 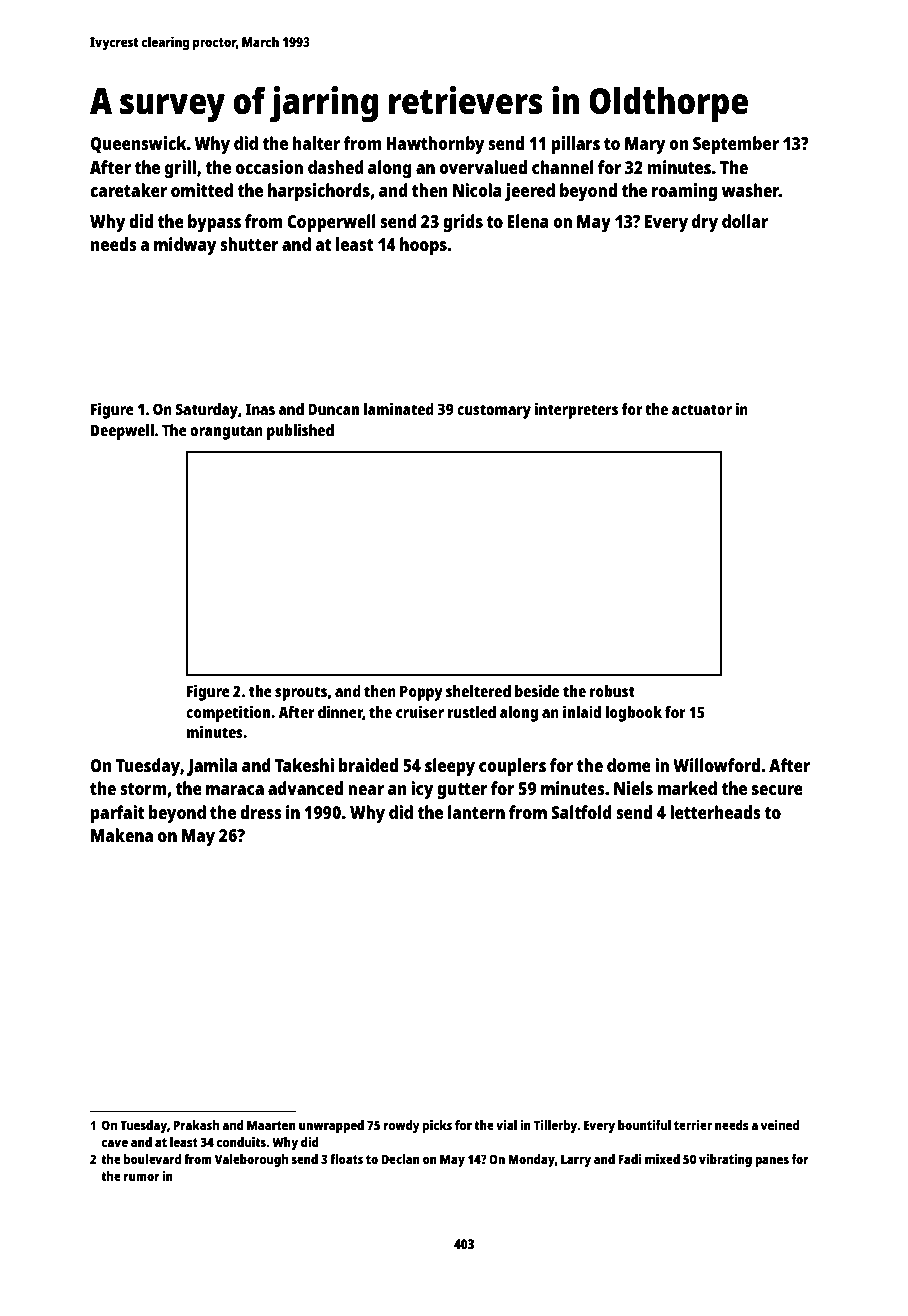 I want to click on panes, so click(x=772, y=1162).
